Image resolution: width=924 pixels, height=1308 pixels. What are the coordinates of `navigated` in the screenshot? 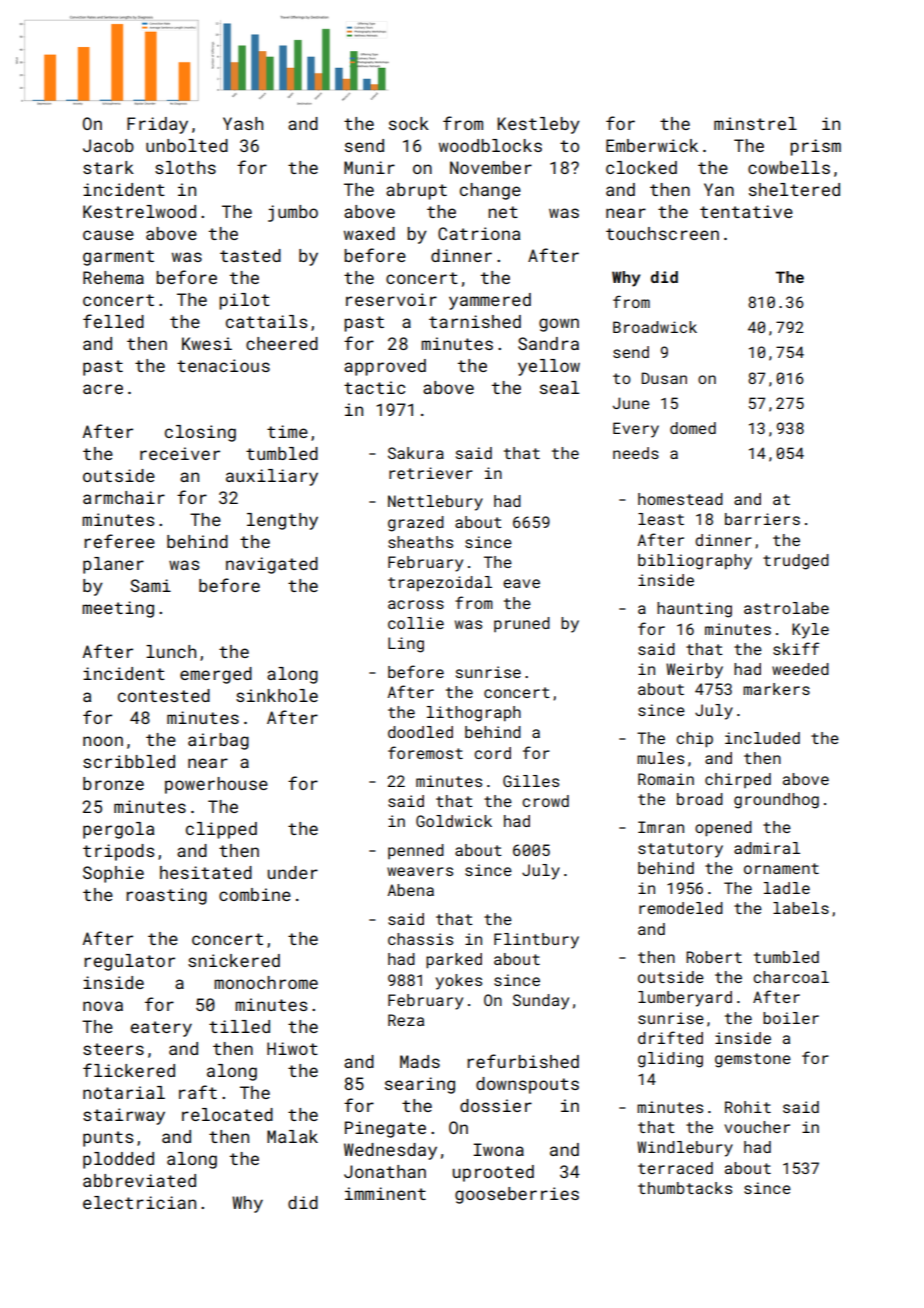 It's located at (272, 565).
